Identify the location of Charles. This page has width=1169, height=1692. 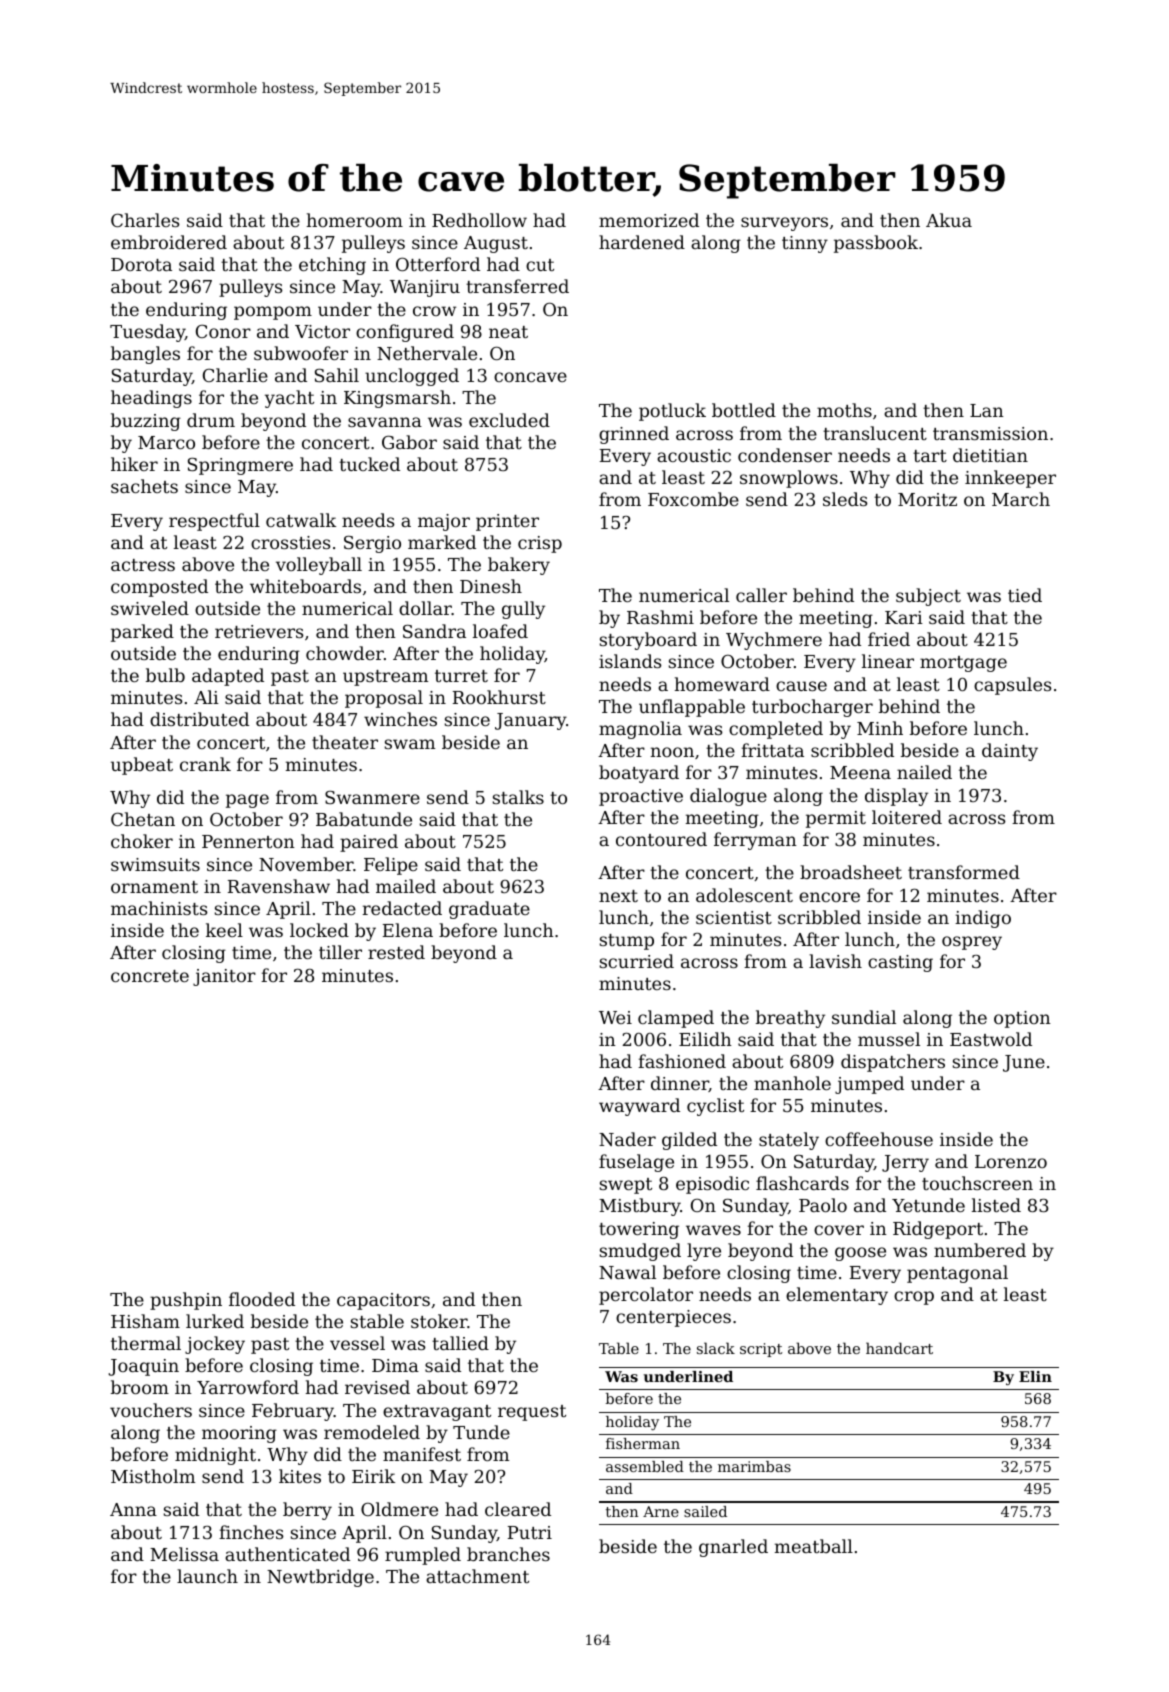
(145, 220).
